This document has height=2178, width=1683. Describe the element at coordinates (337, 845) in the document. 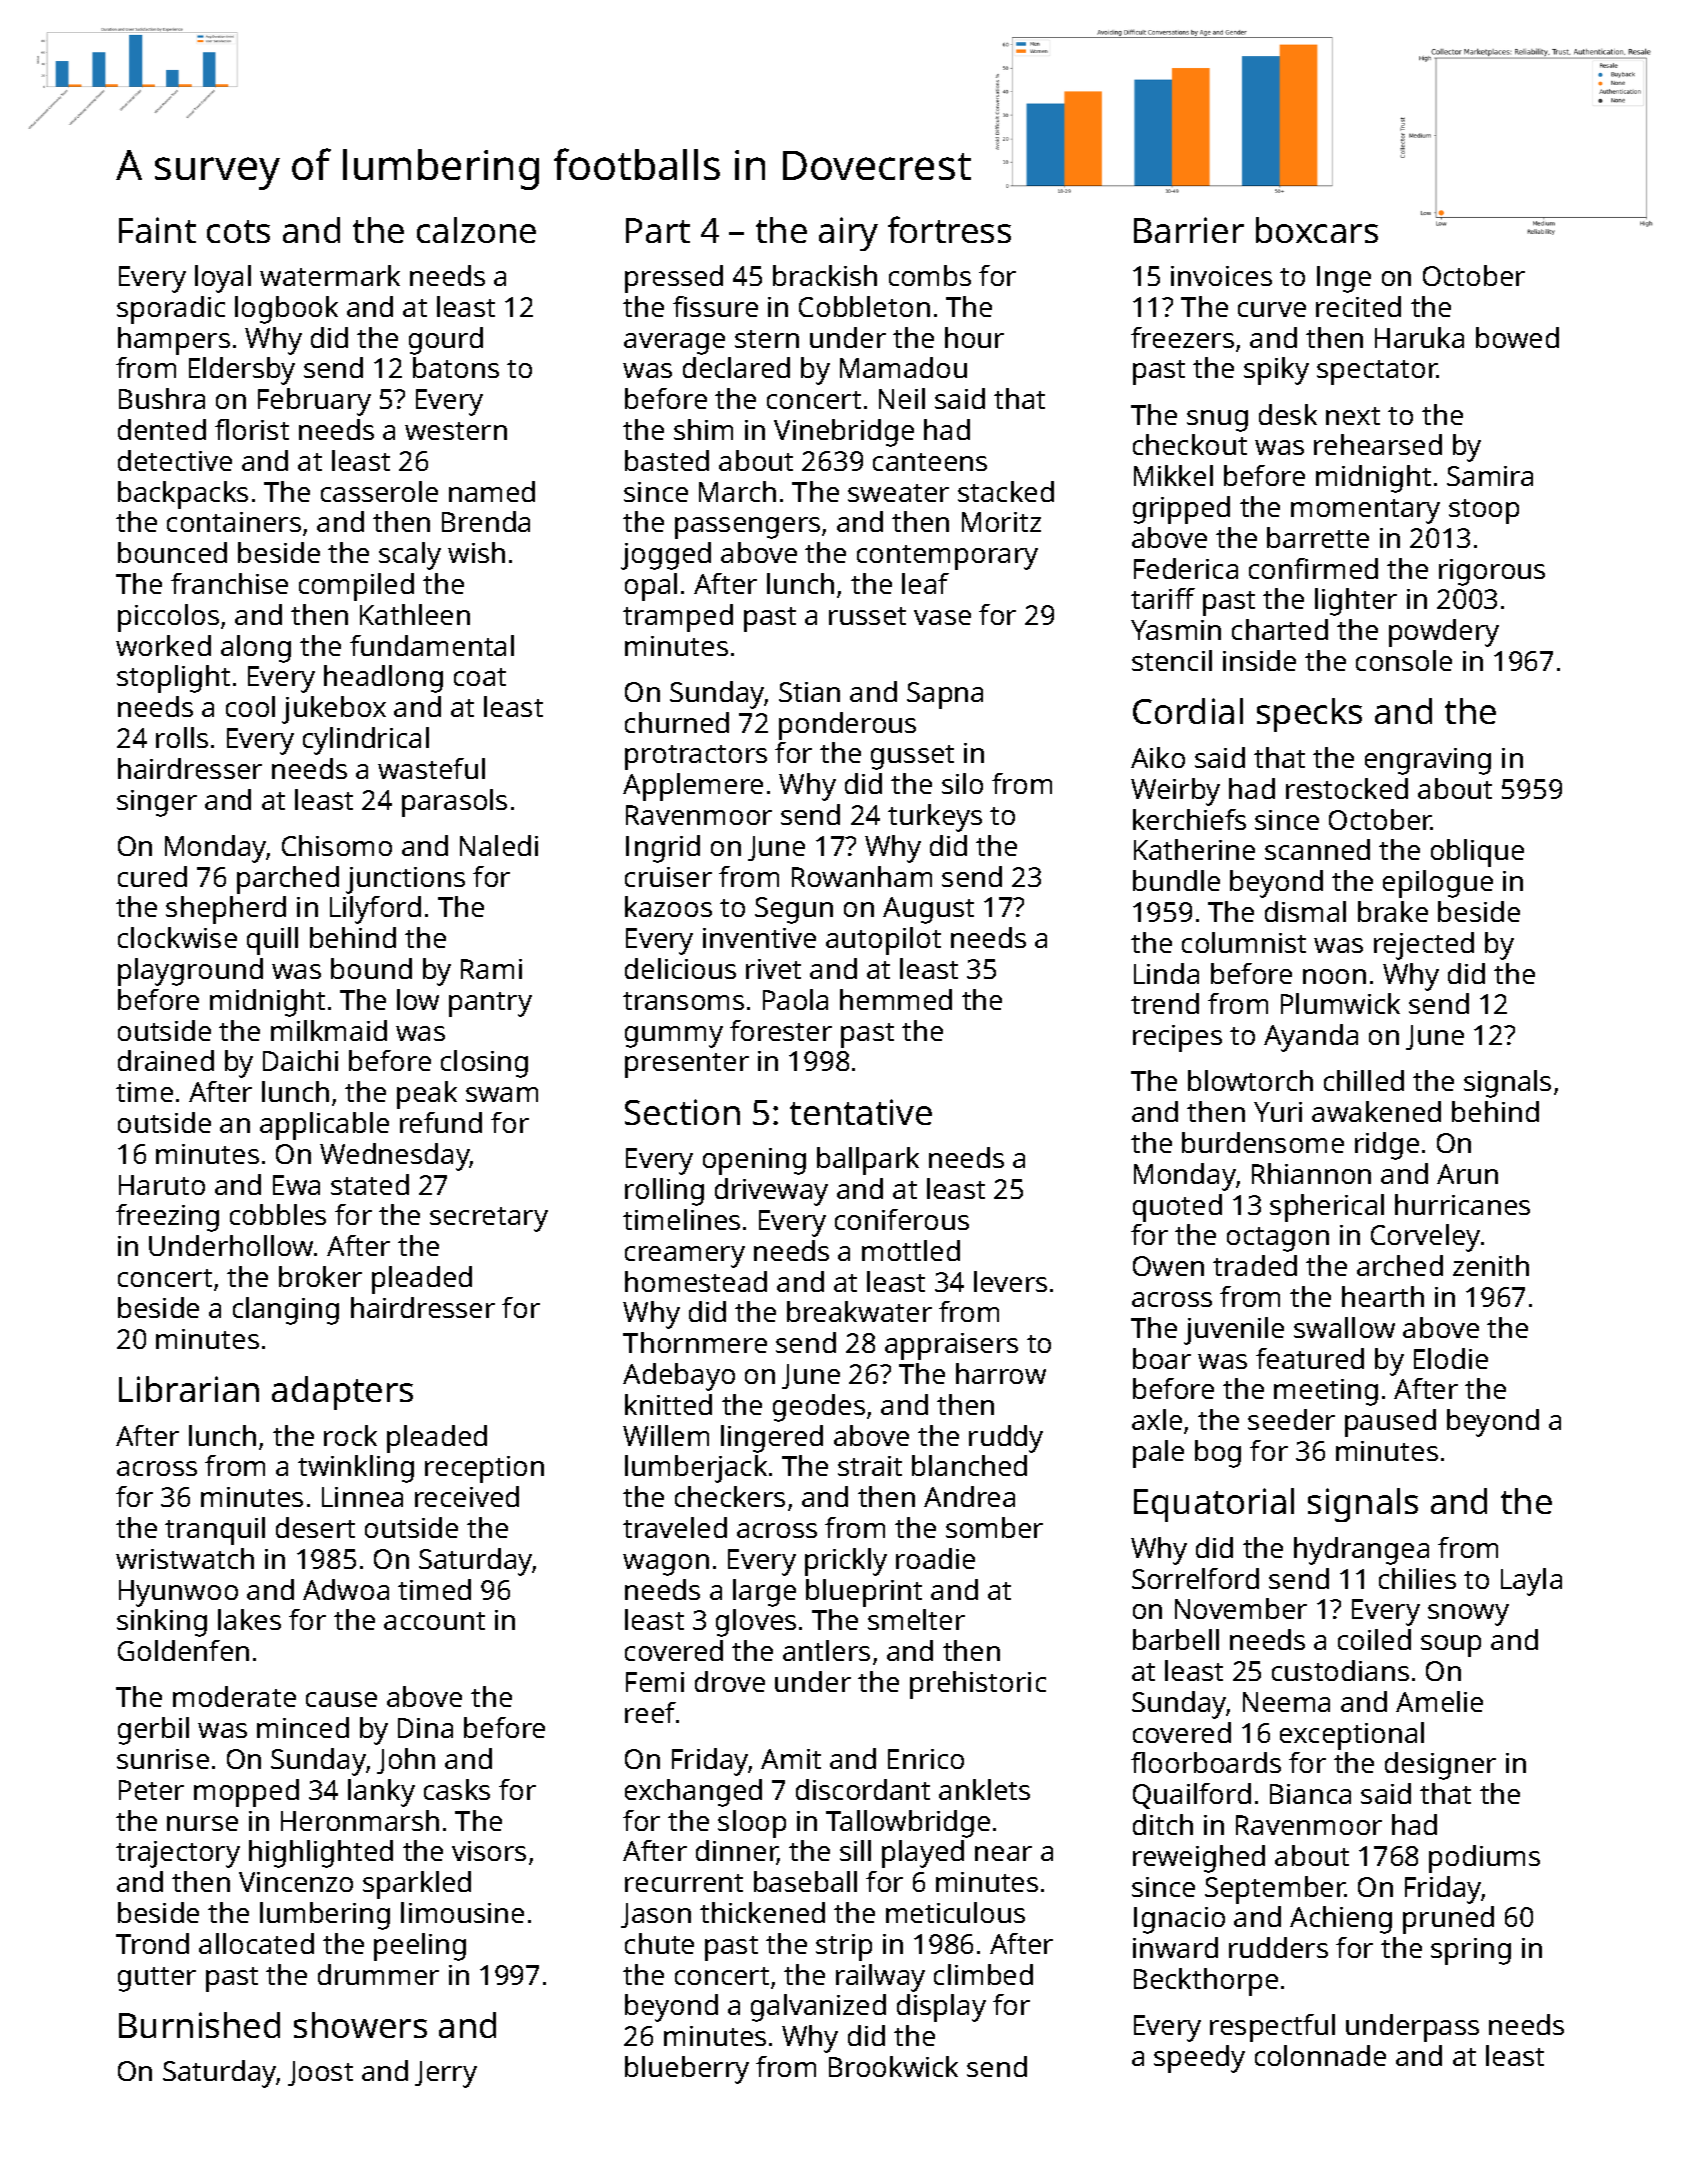

I see `Chisomo` at that location.
